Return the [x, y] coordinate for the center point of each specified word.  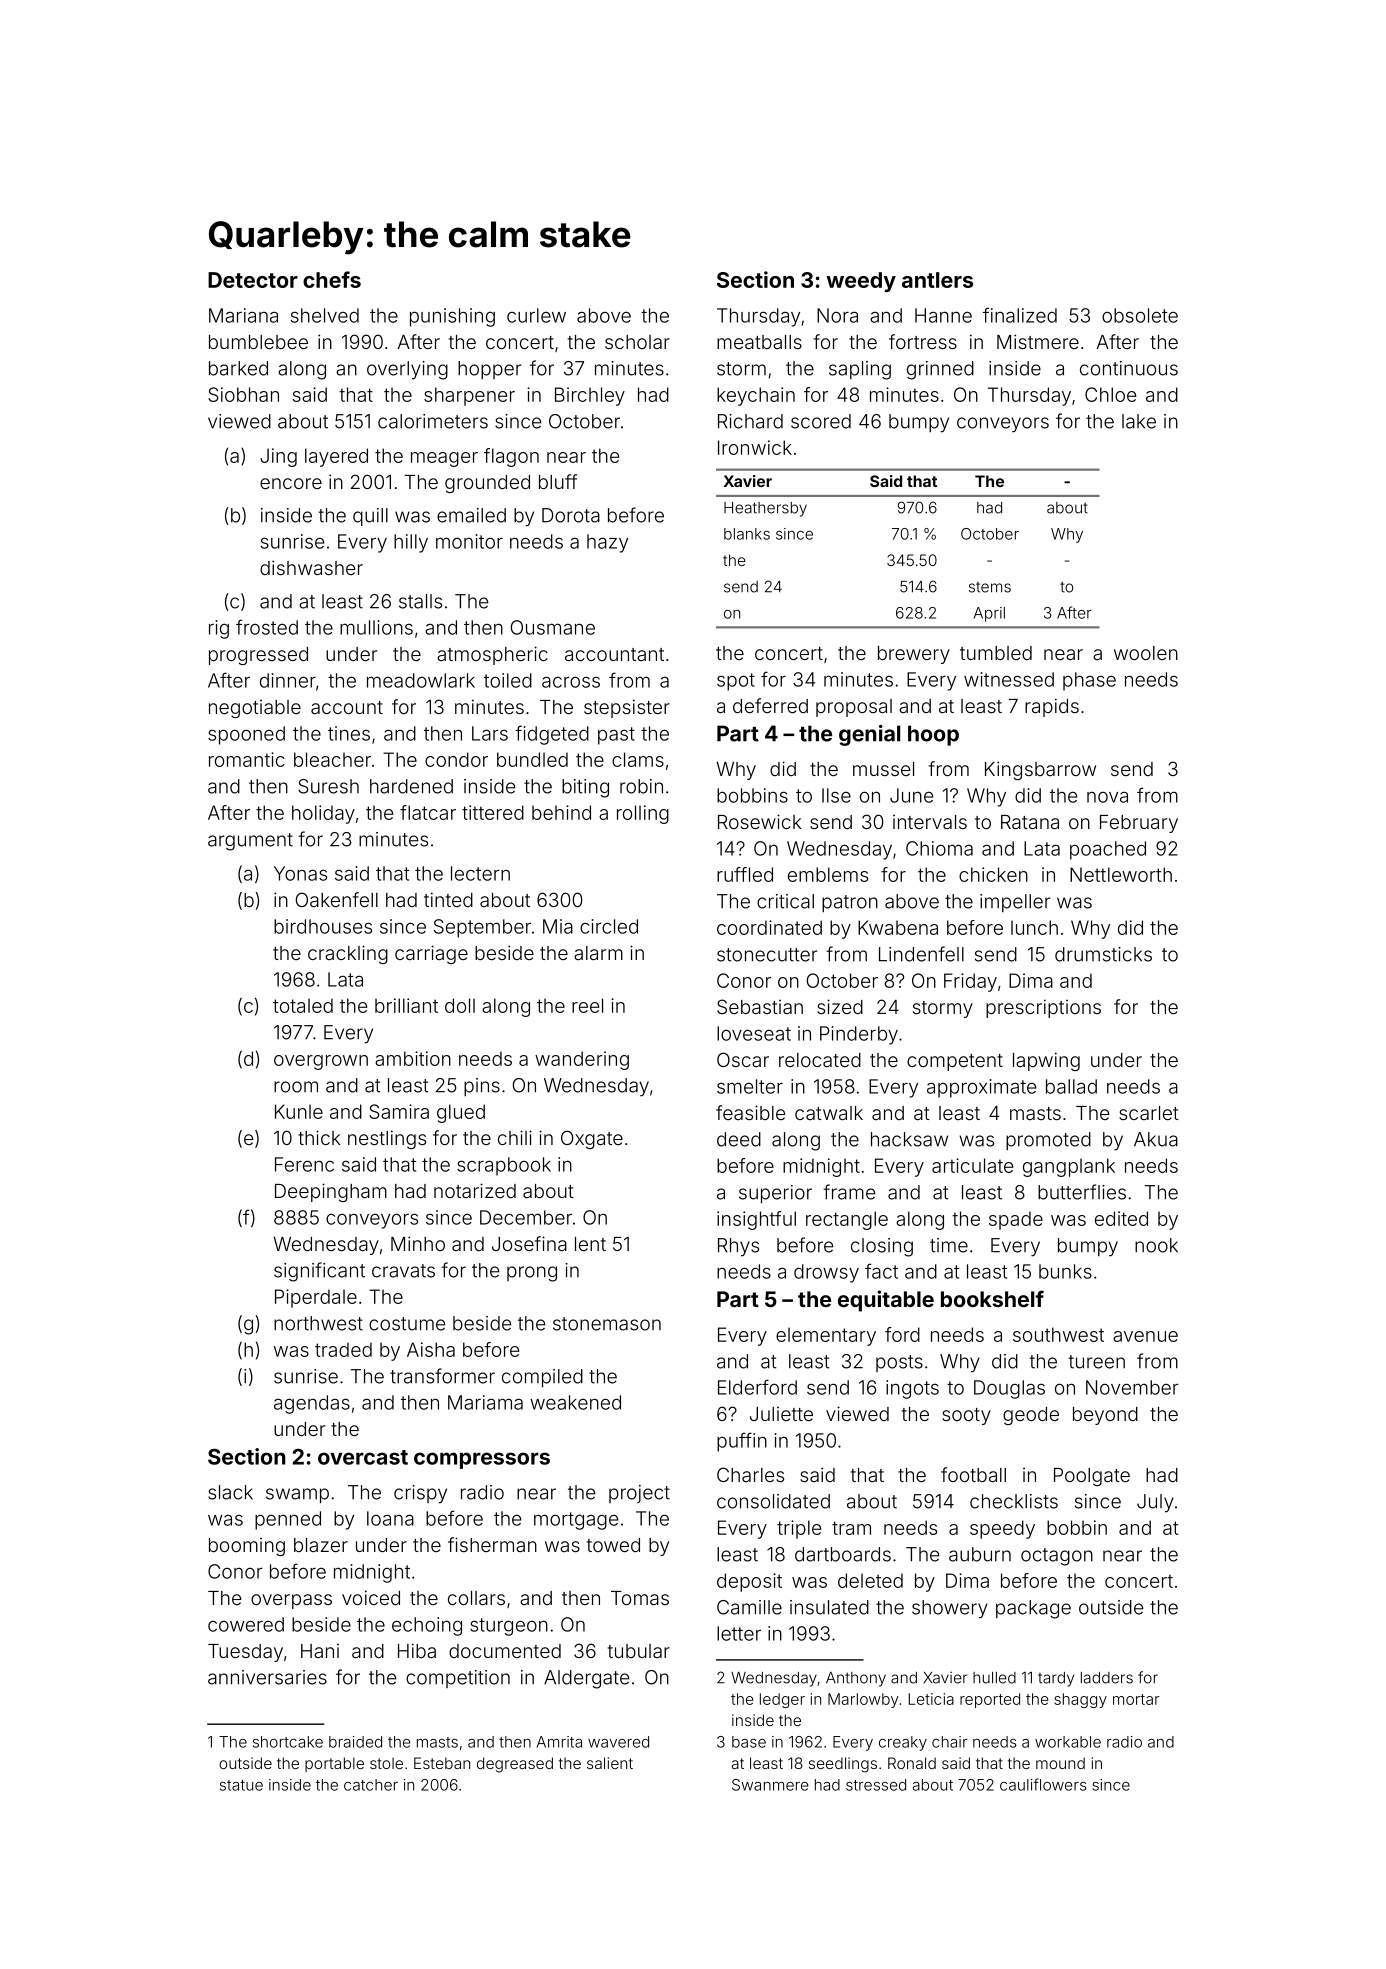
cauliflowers [1043, 1784]
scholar [637, 342]
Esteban [442, 1763]
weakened [575, 1402]
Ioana [390, 1518]
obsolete [1140, 315]
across [571, 682]
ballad [1071, 1086]
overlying [407, 370]
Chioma [939, 848]
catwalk [829, 1113]
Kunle [299, 1111]
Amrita [559, 1742]
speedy [1002, 1529]
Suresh [328, 786]
